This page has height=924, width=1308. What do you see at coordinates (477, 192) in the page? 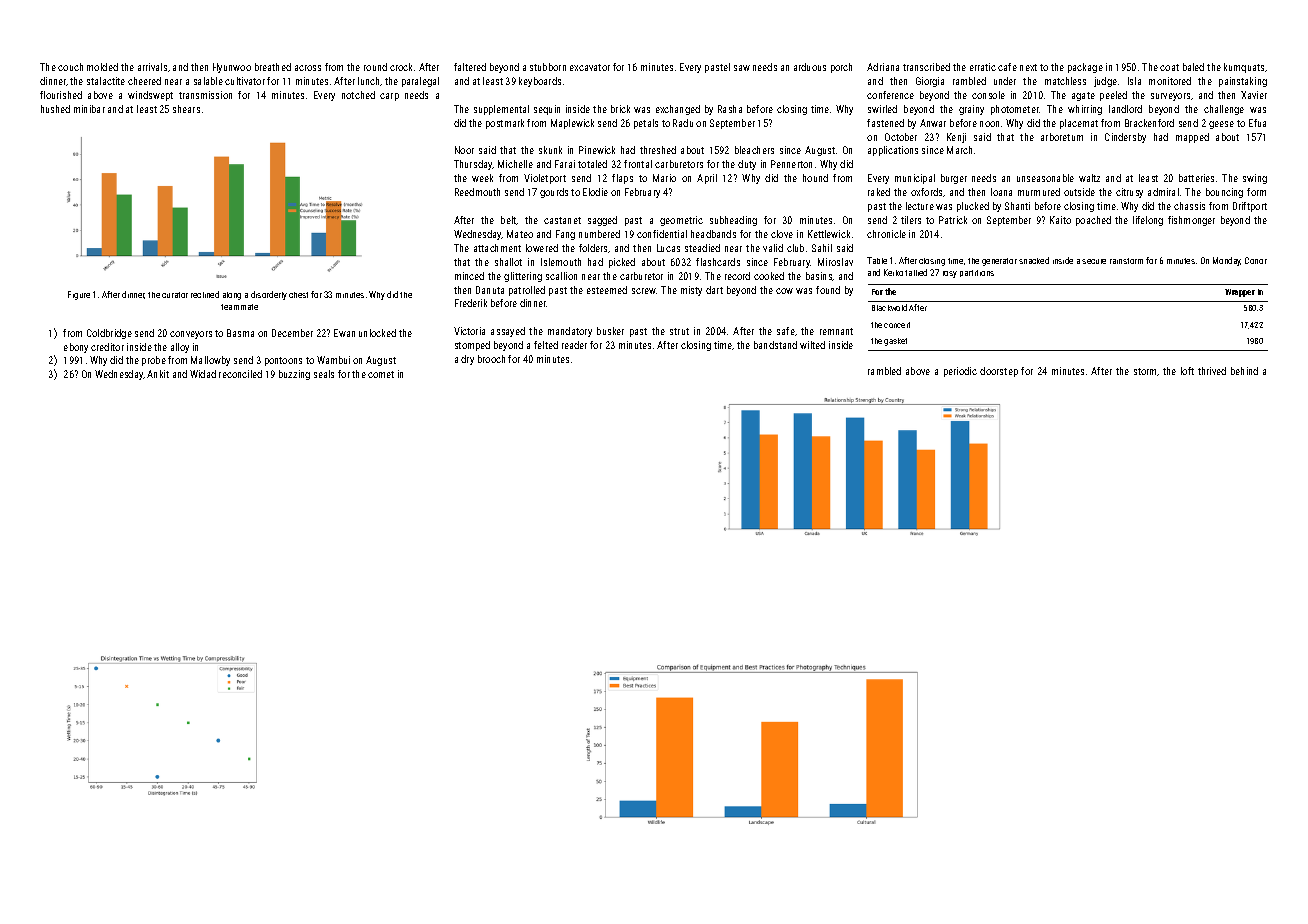
I see `Reedmouth` at bounding box center [477, 192].
